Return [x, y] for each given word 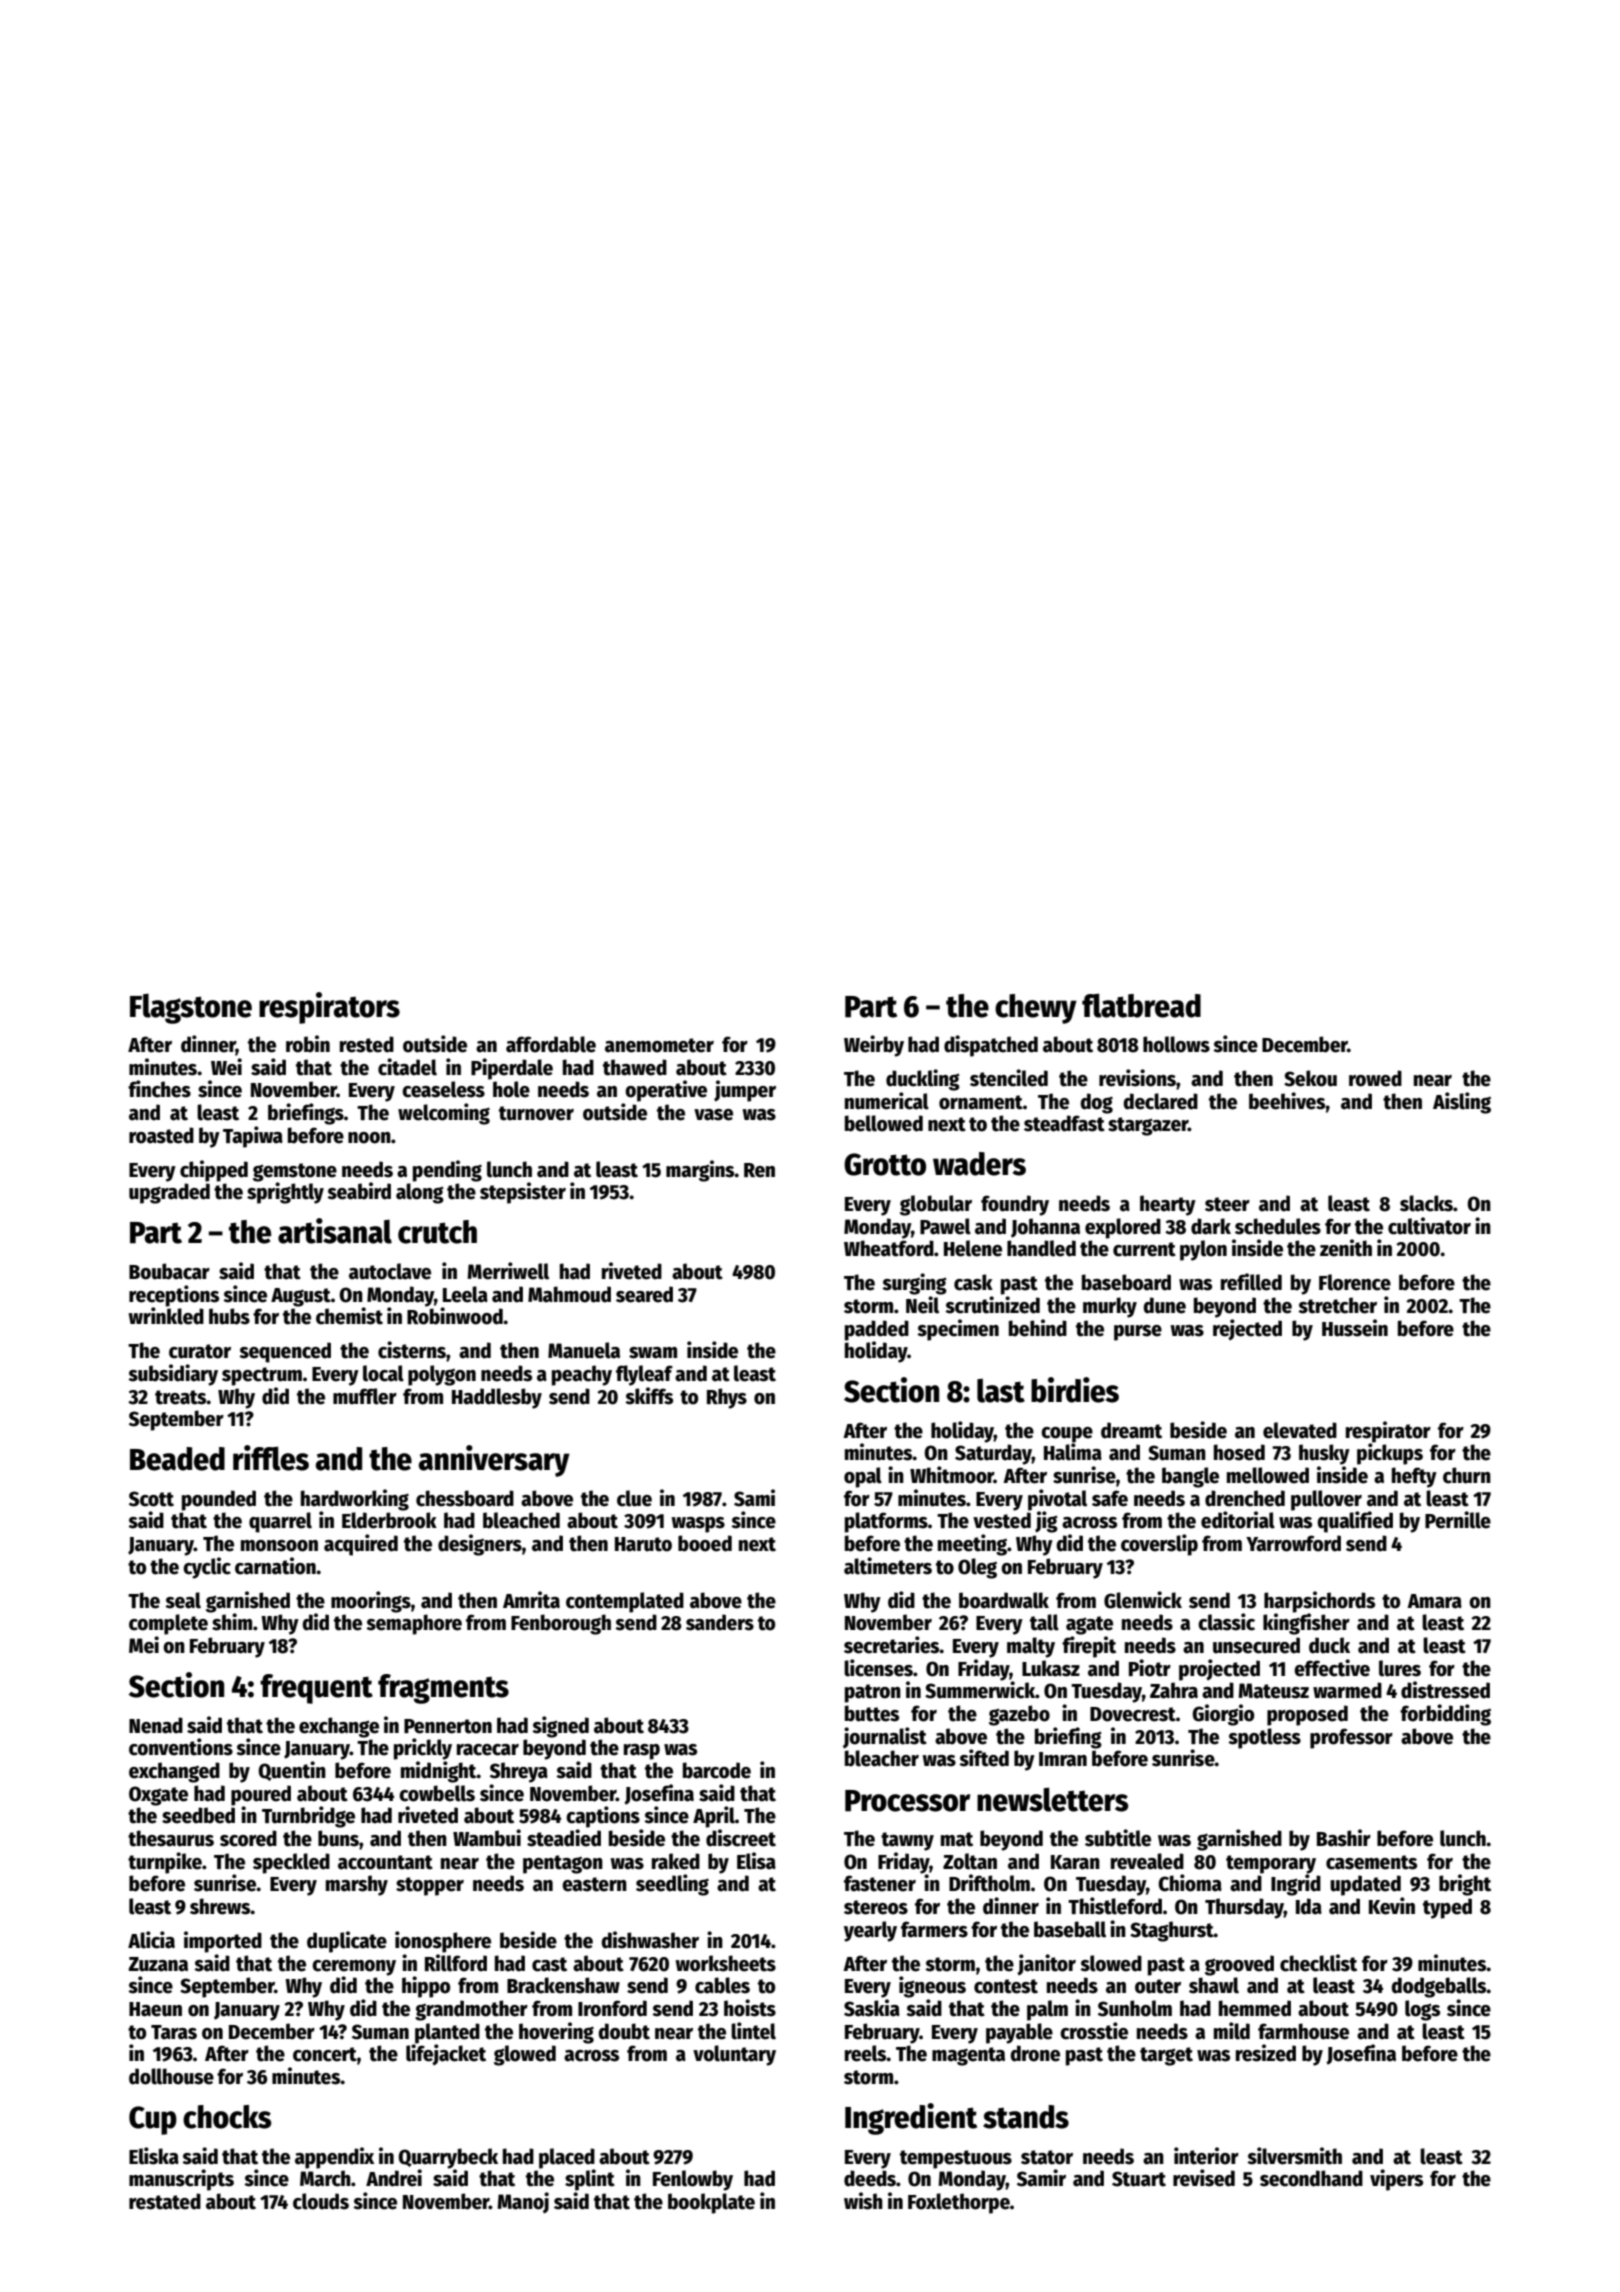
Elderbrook [389, 1520]
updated [1365, 1885]
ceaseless [443, 1089]
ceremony [354, 1968]
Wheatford [889, 1248]
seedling [672, 1885]
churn [1467, 1475]
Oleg [977, 1568]
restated [165, 2201]
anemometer [659, 1045]
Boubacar [169, 1271]
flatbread [1141, 1005]
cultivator [1429, 1226]
